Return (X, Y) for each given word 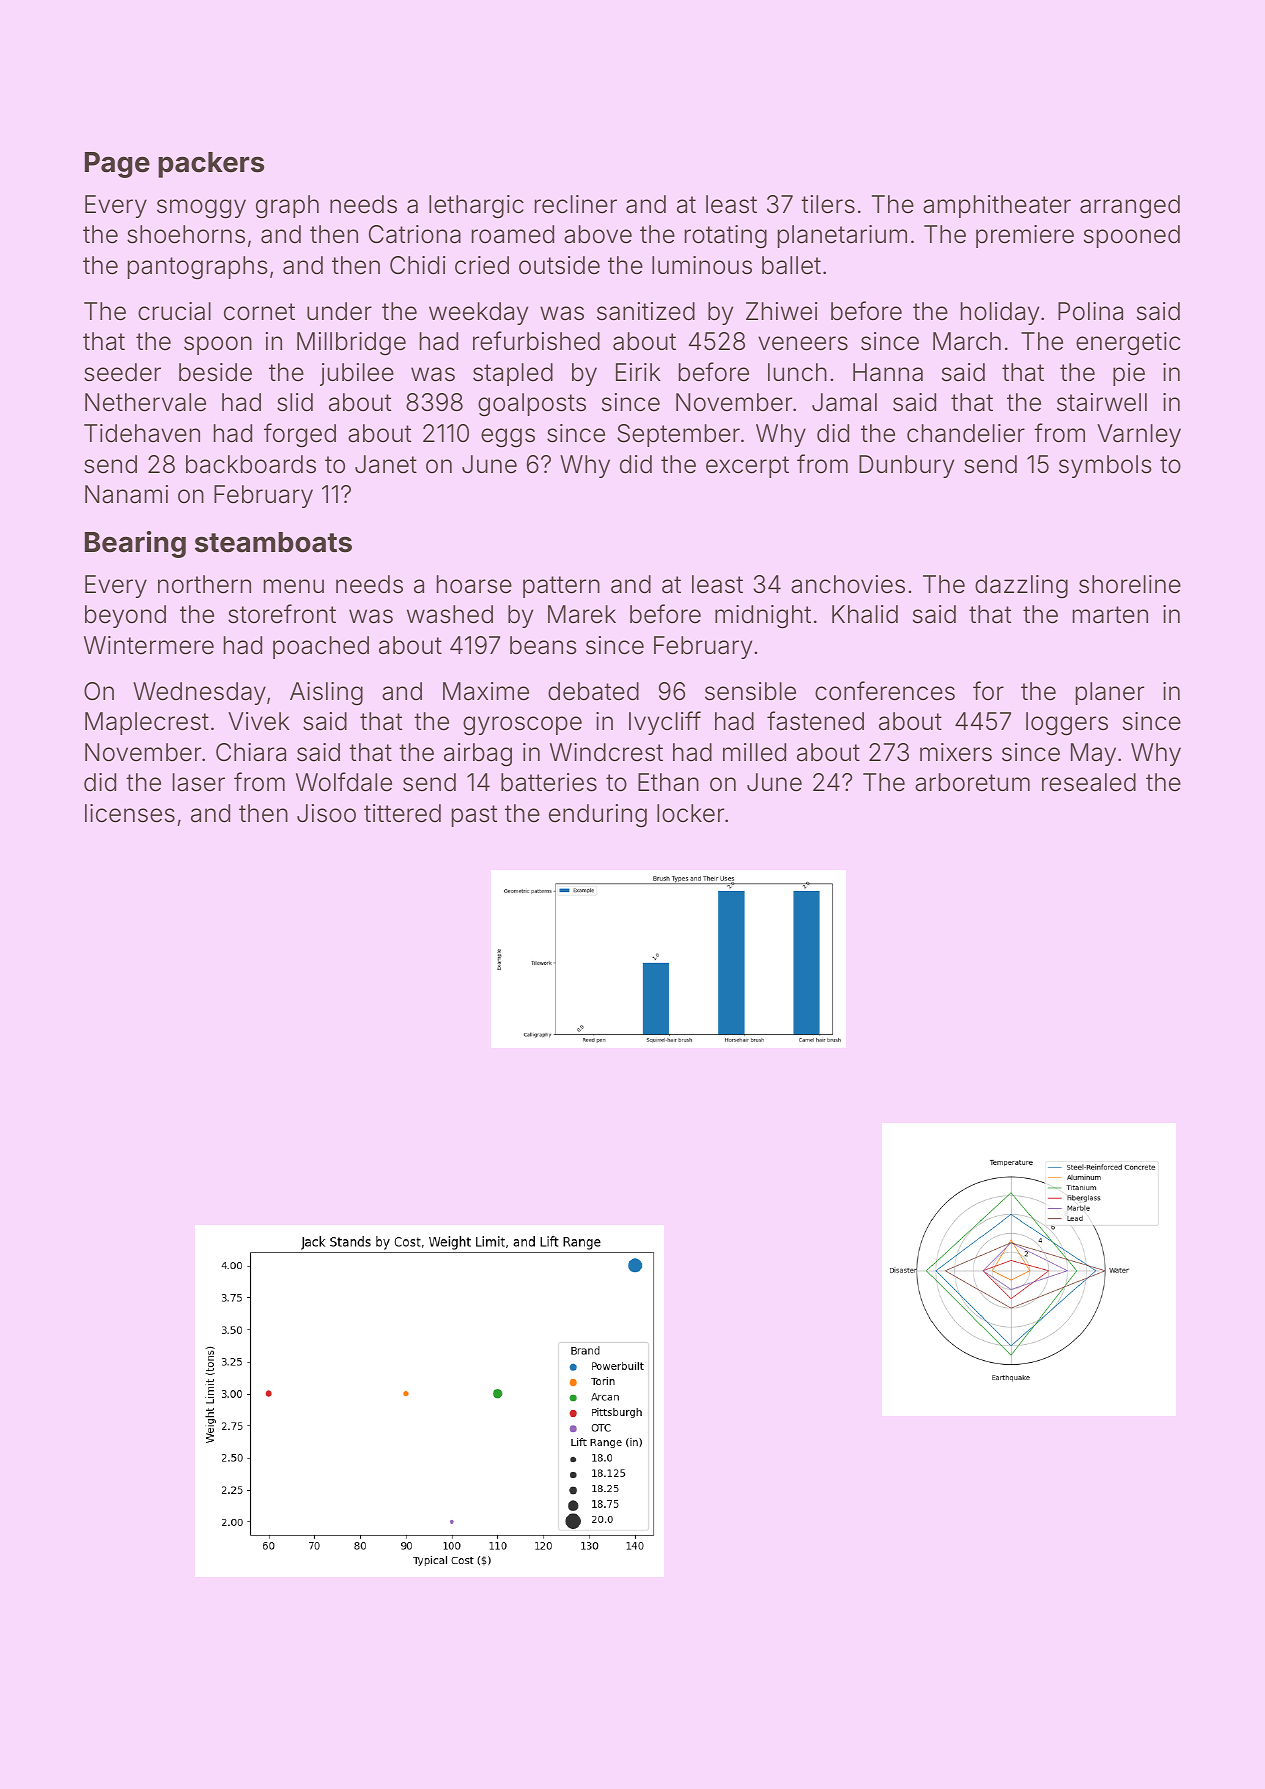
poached (321, 647)
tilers (828, 204)
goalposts (532, 405)
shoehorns (186, 234)
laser (199, 782)
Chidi (417, 265)
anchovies (848, 584)
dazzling (1021, 587)
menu (294, 586)
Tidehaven (142, 433)
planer (1110, 693)
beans (543, 645)
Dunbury (906, 466)
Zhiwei (781, 311)
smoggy (201, 209)
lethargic (476, 207)
